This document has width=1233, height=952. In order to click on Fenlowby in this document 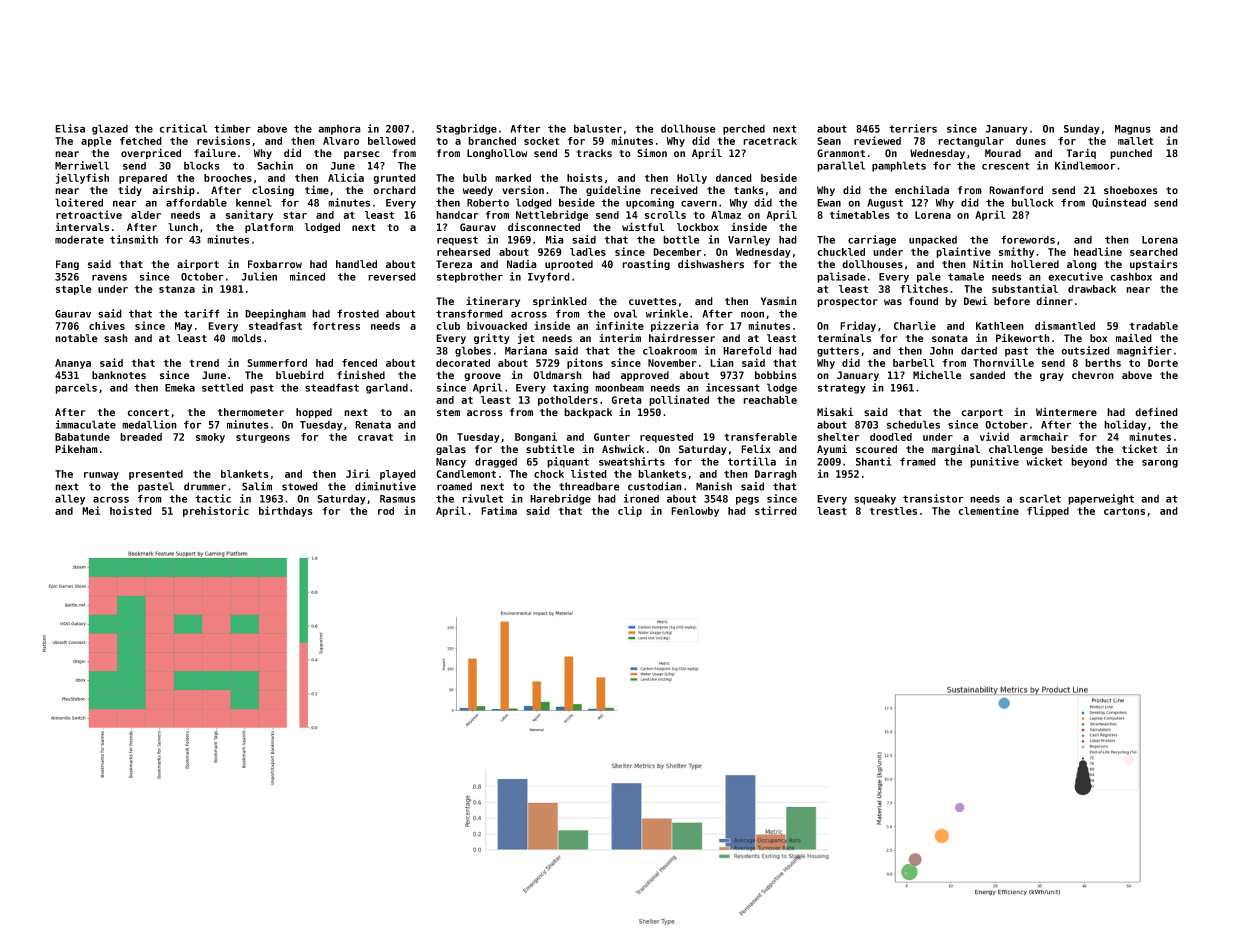, I will do `click(695, 512)`.
